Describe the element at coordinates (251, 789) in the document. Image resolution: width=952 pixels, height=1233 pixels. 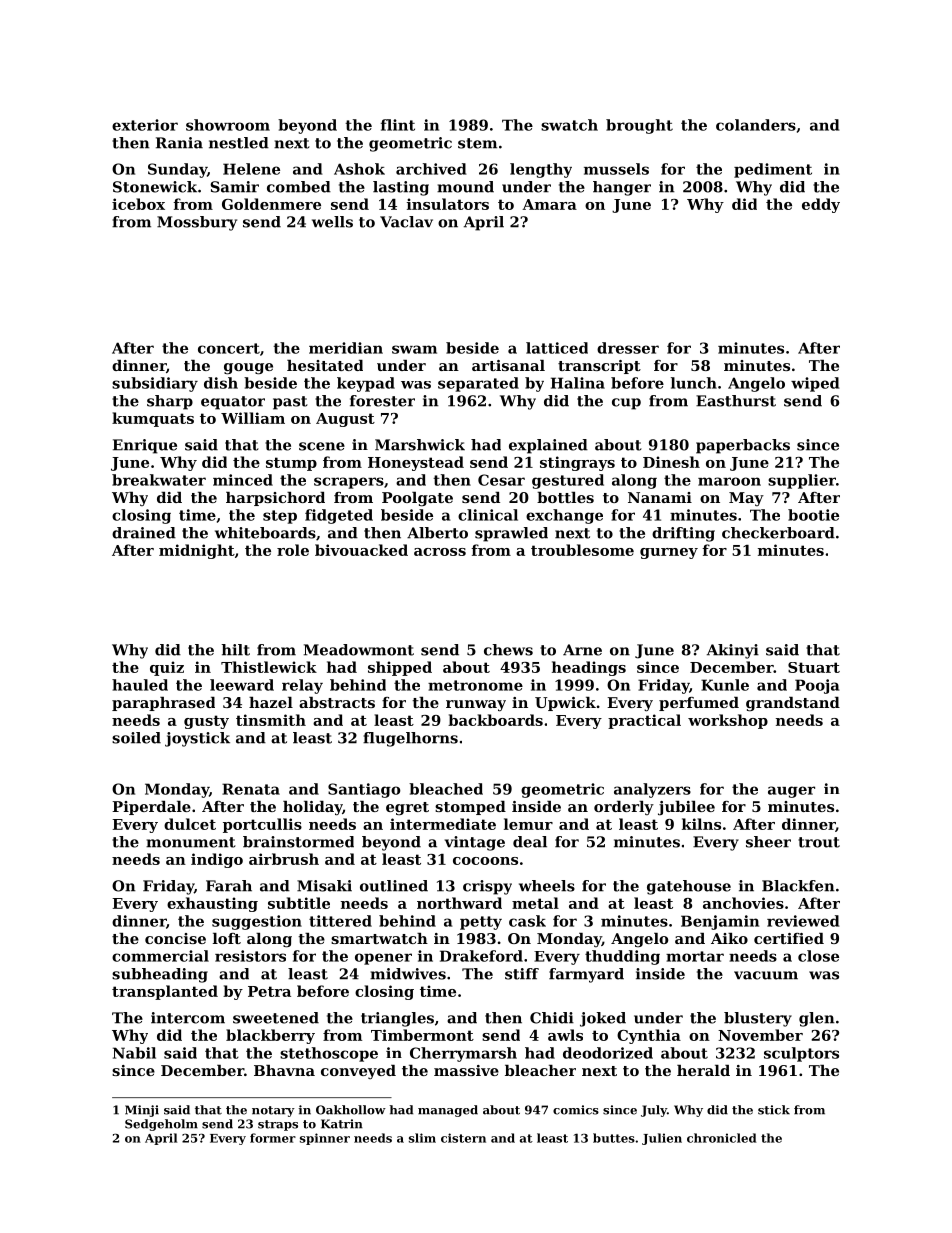
I see `Renata` at that location.
